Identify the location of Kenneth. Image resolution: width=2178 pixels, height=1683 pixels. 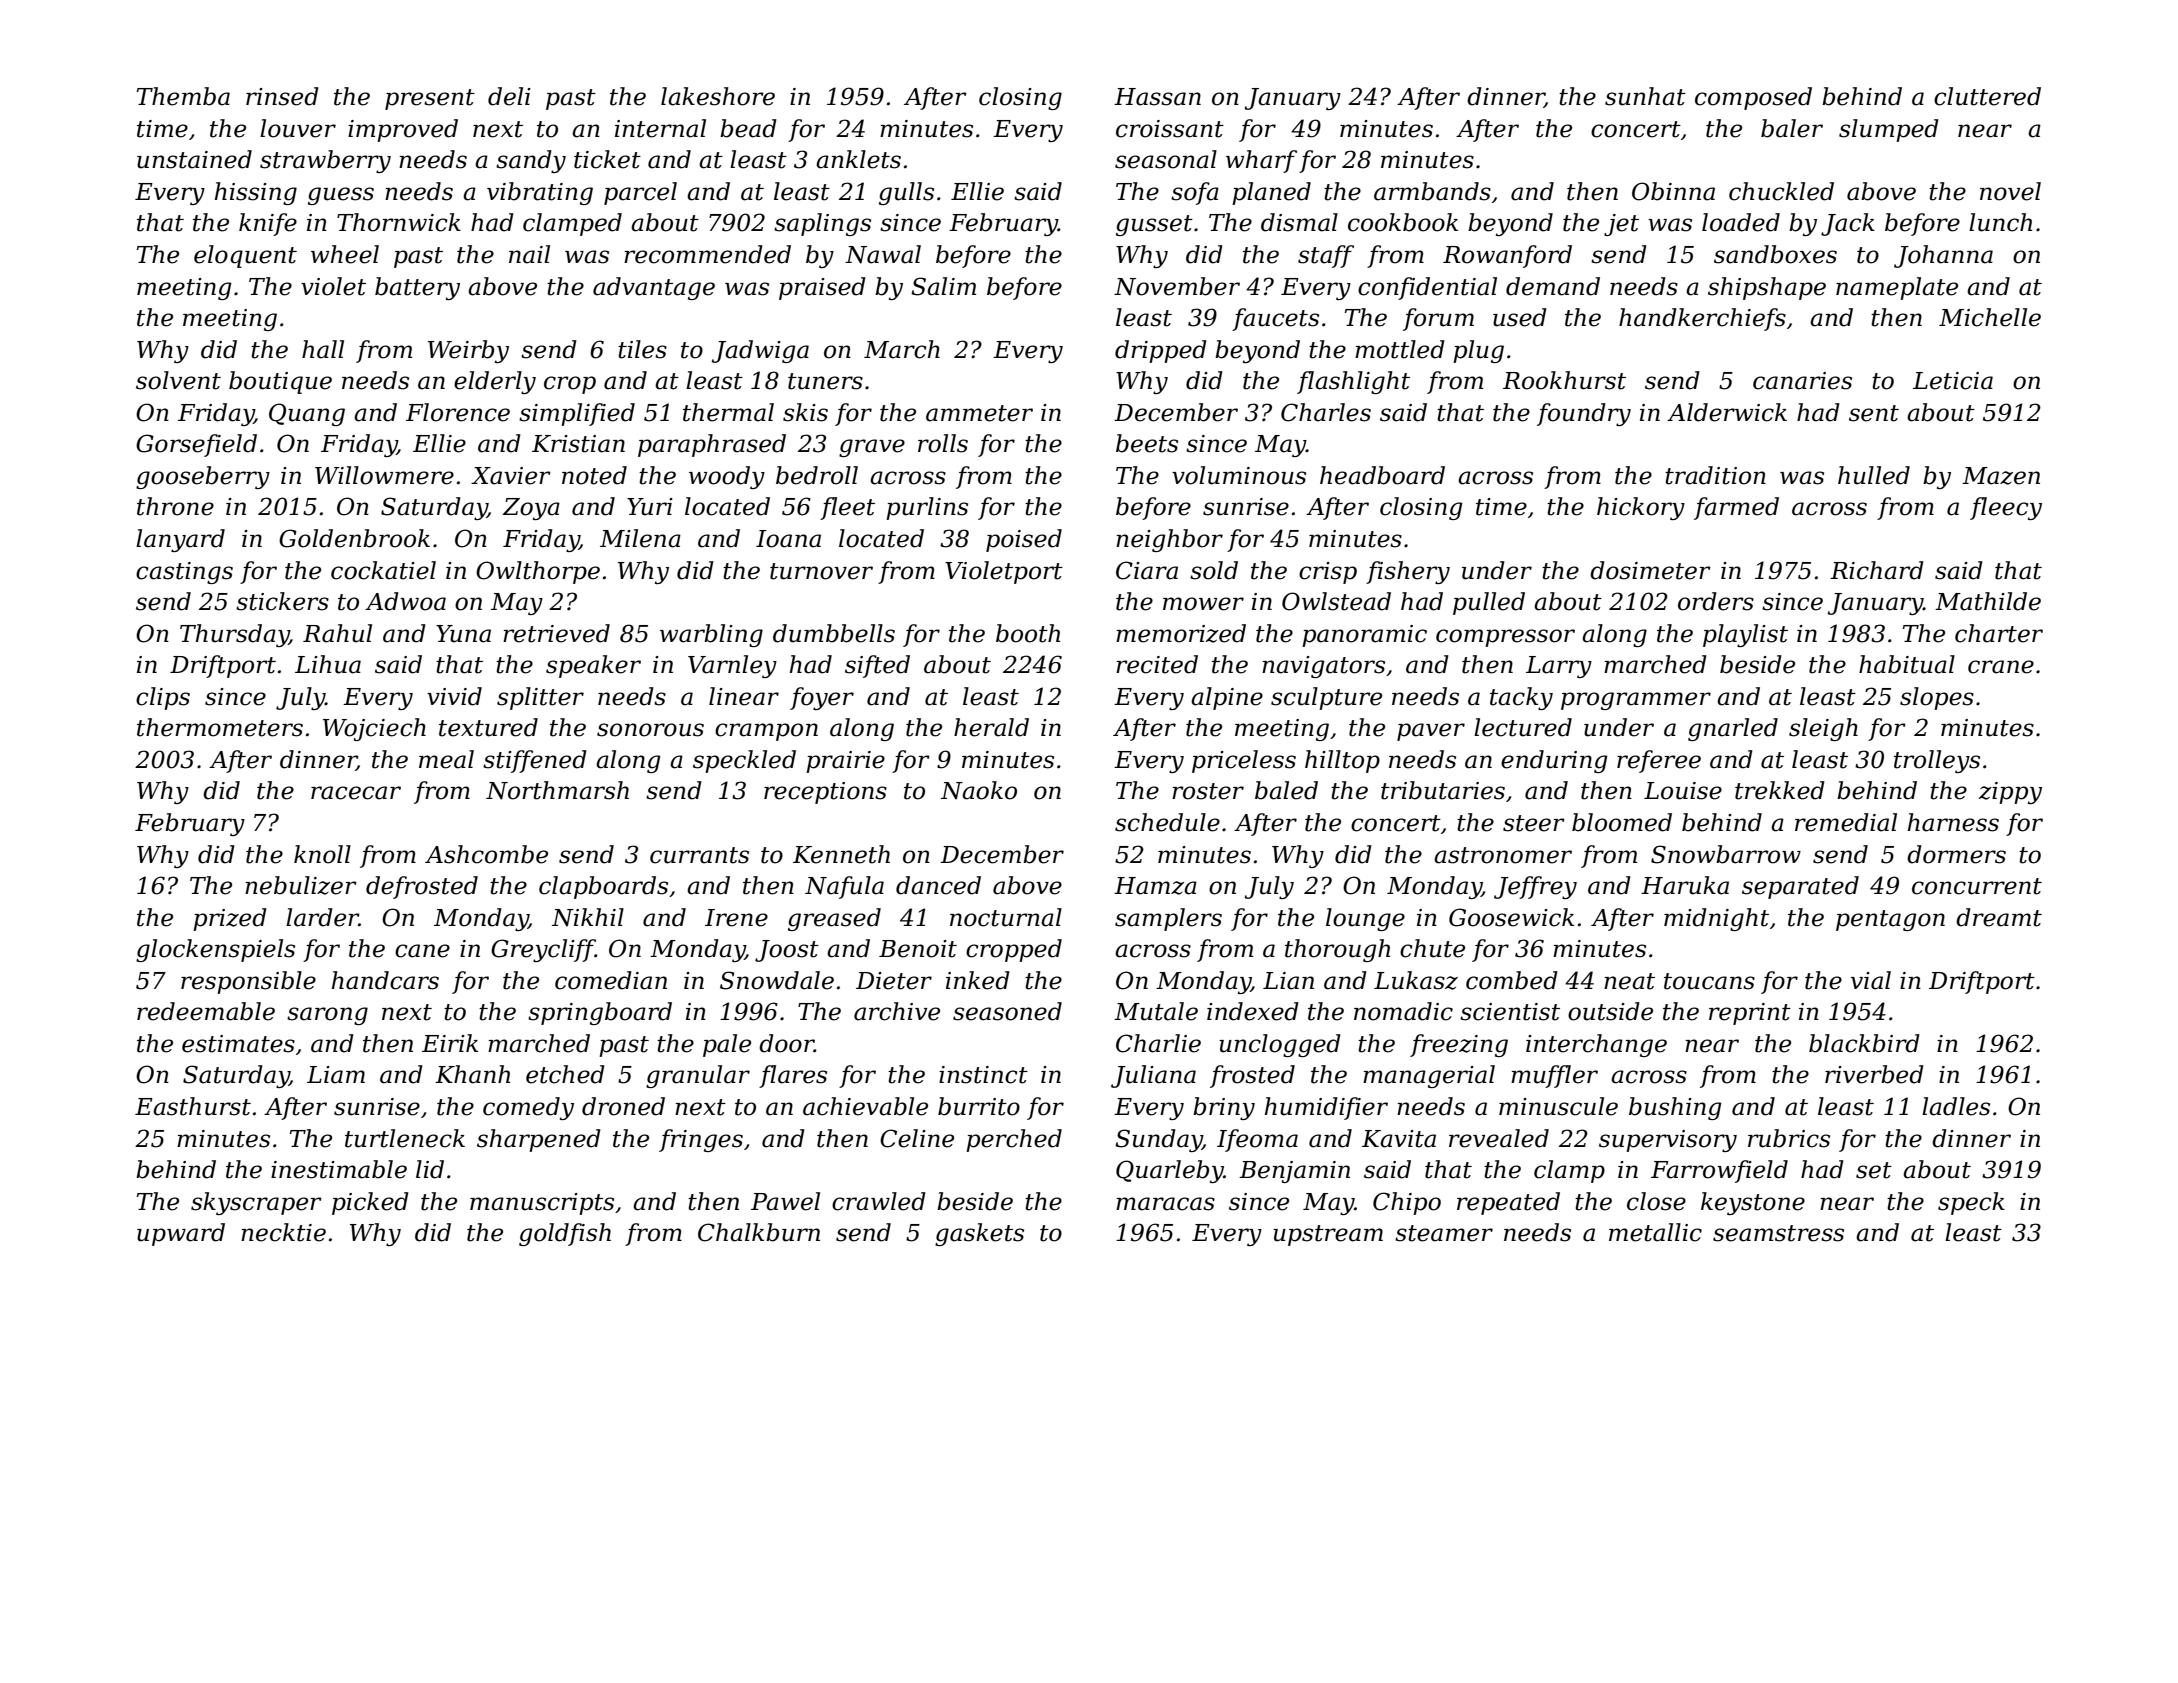
(841, 854).
